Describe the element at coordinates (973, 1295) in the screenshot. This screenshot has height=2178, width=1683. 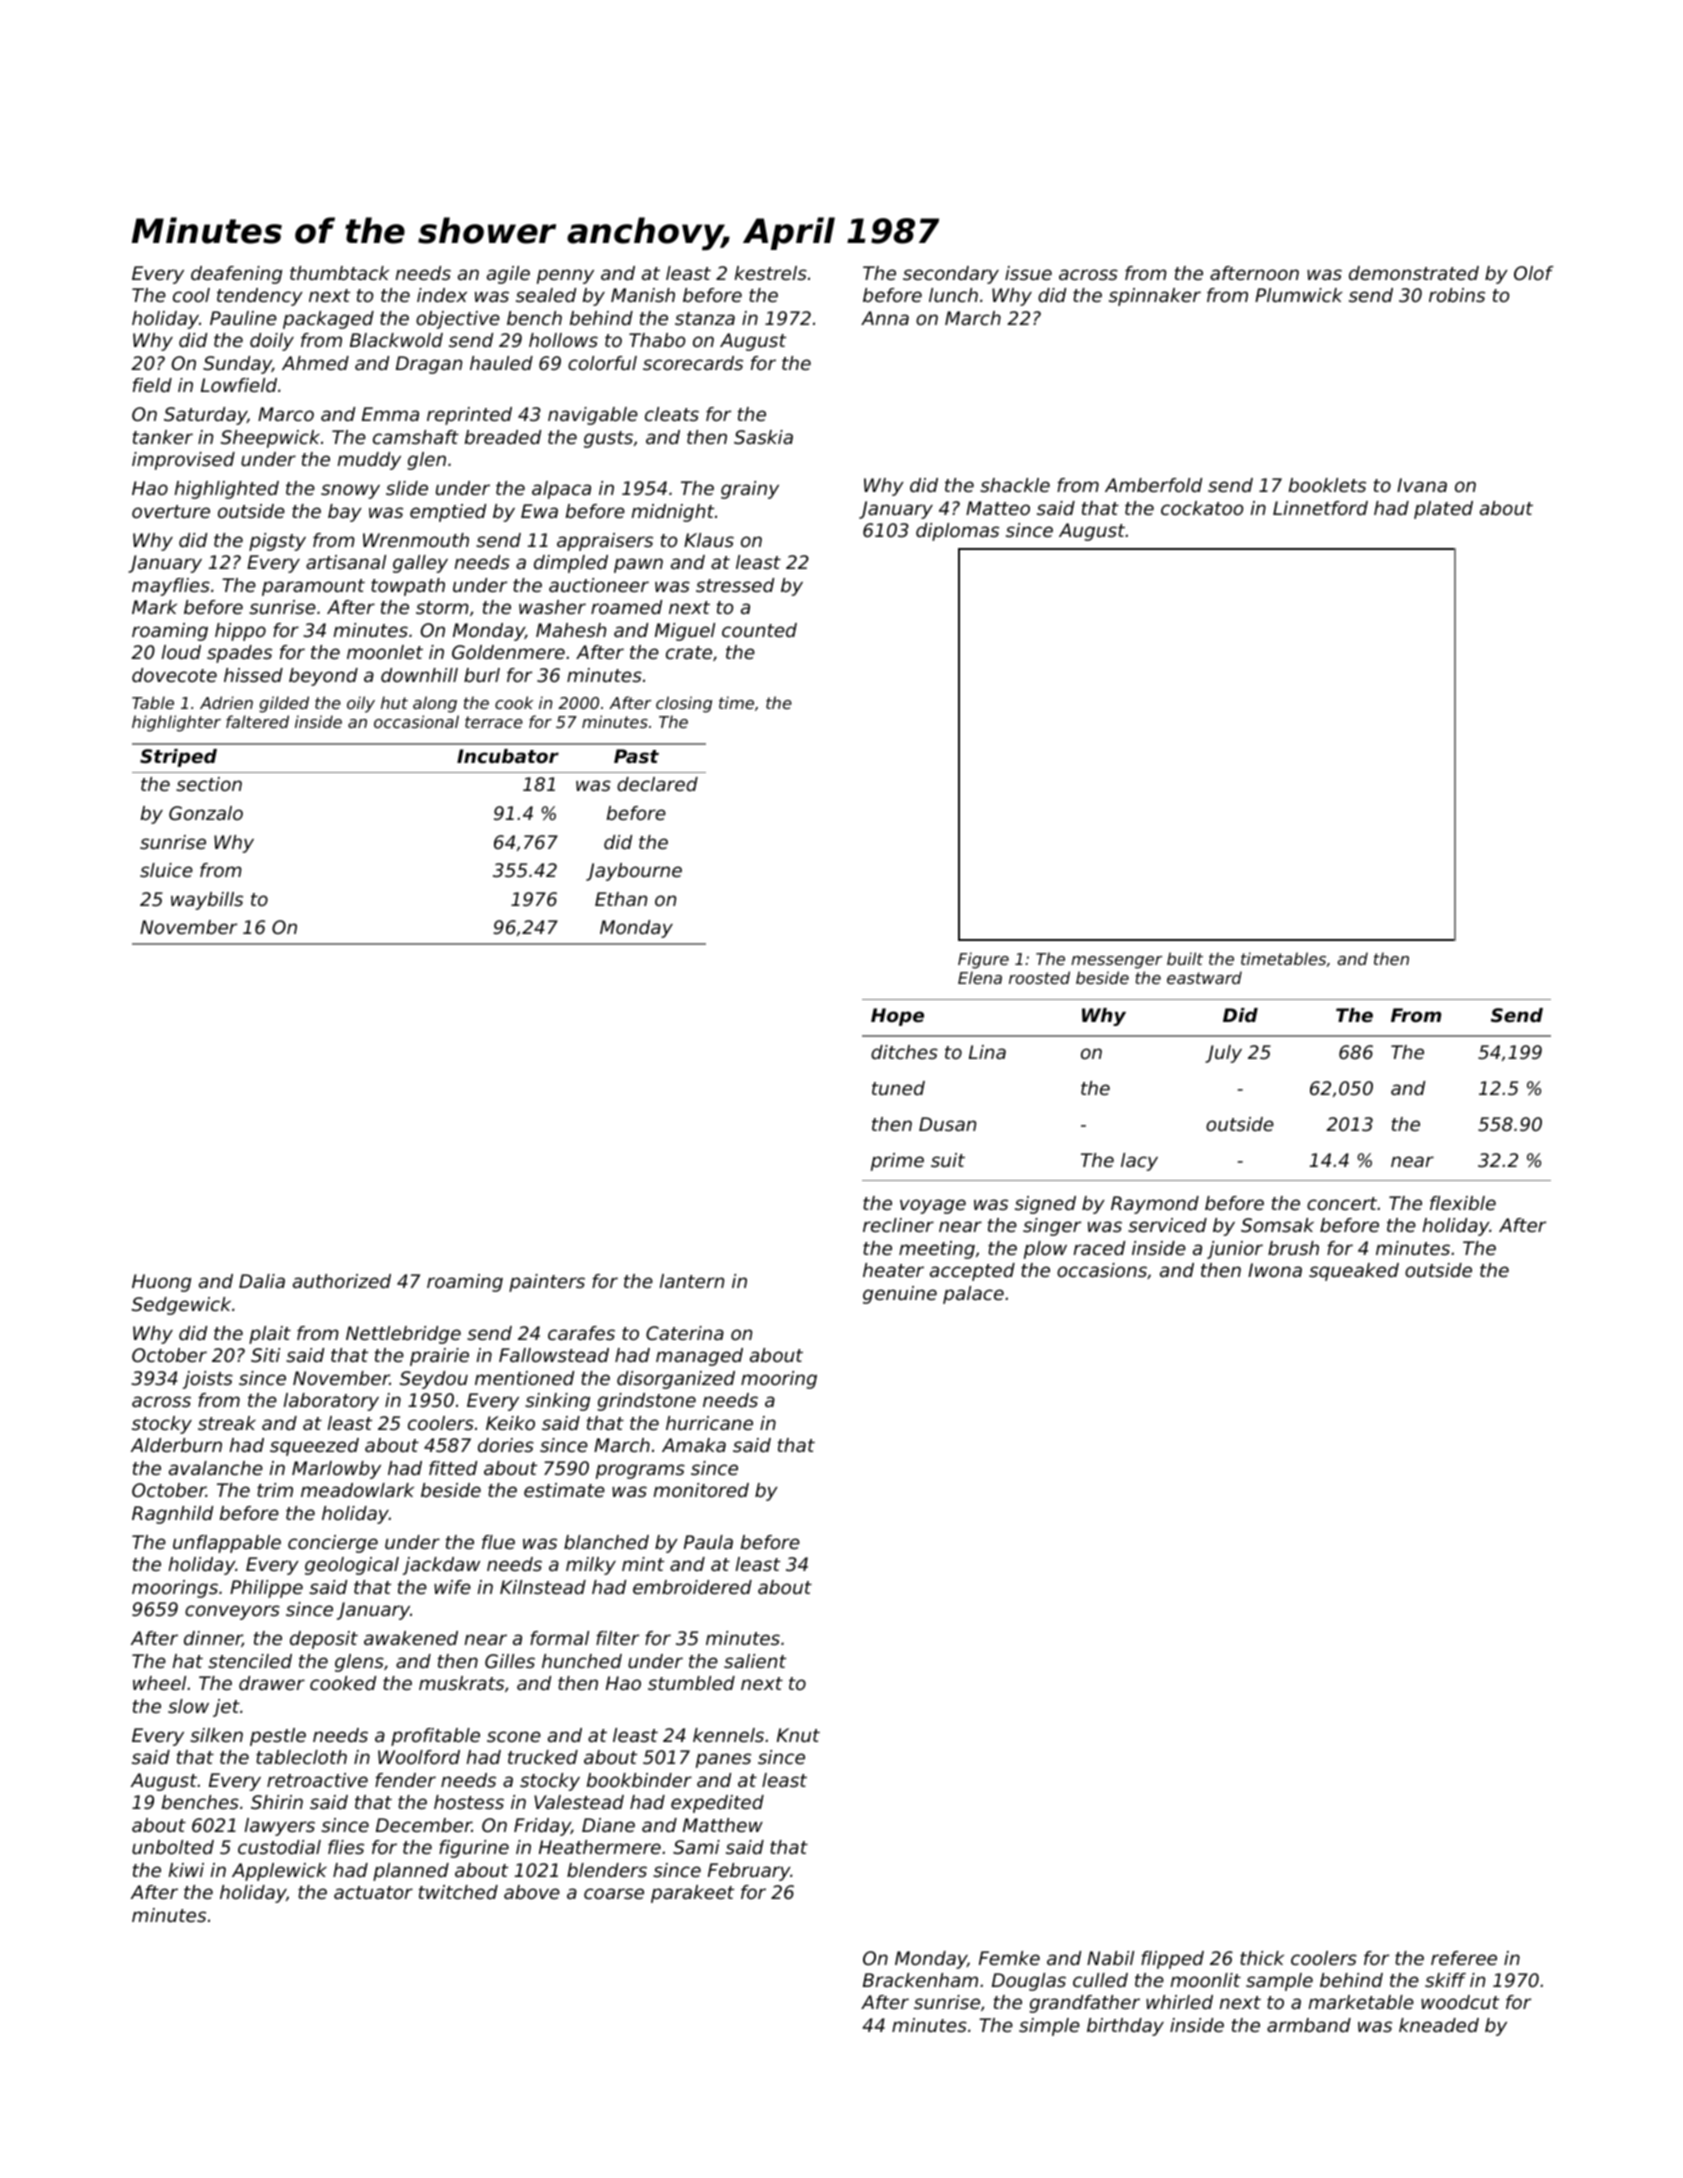
I see `palace` at that location.
